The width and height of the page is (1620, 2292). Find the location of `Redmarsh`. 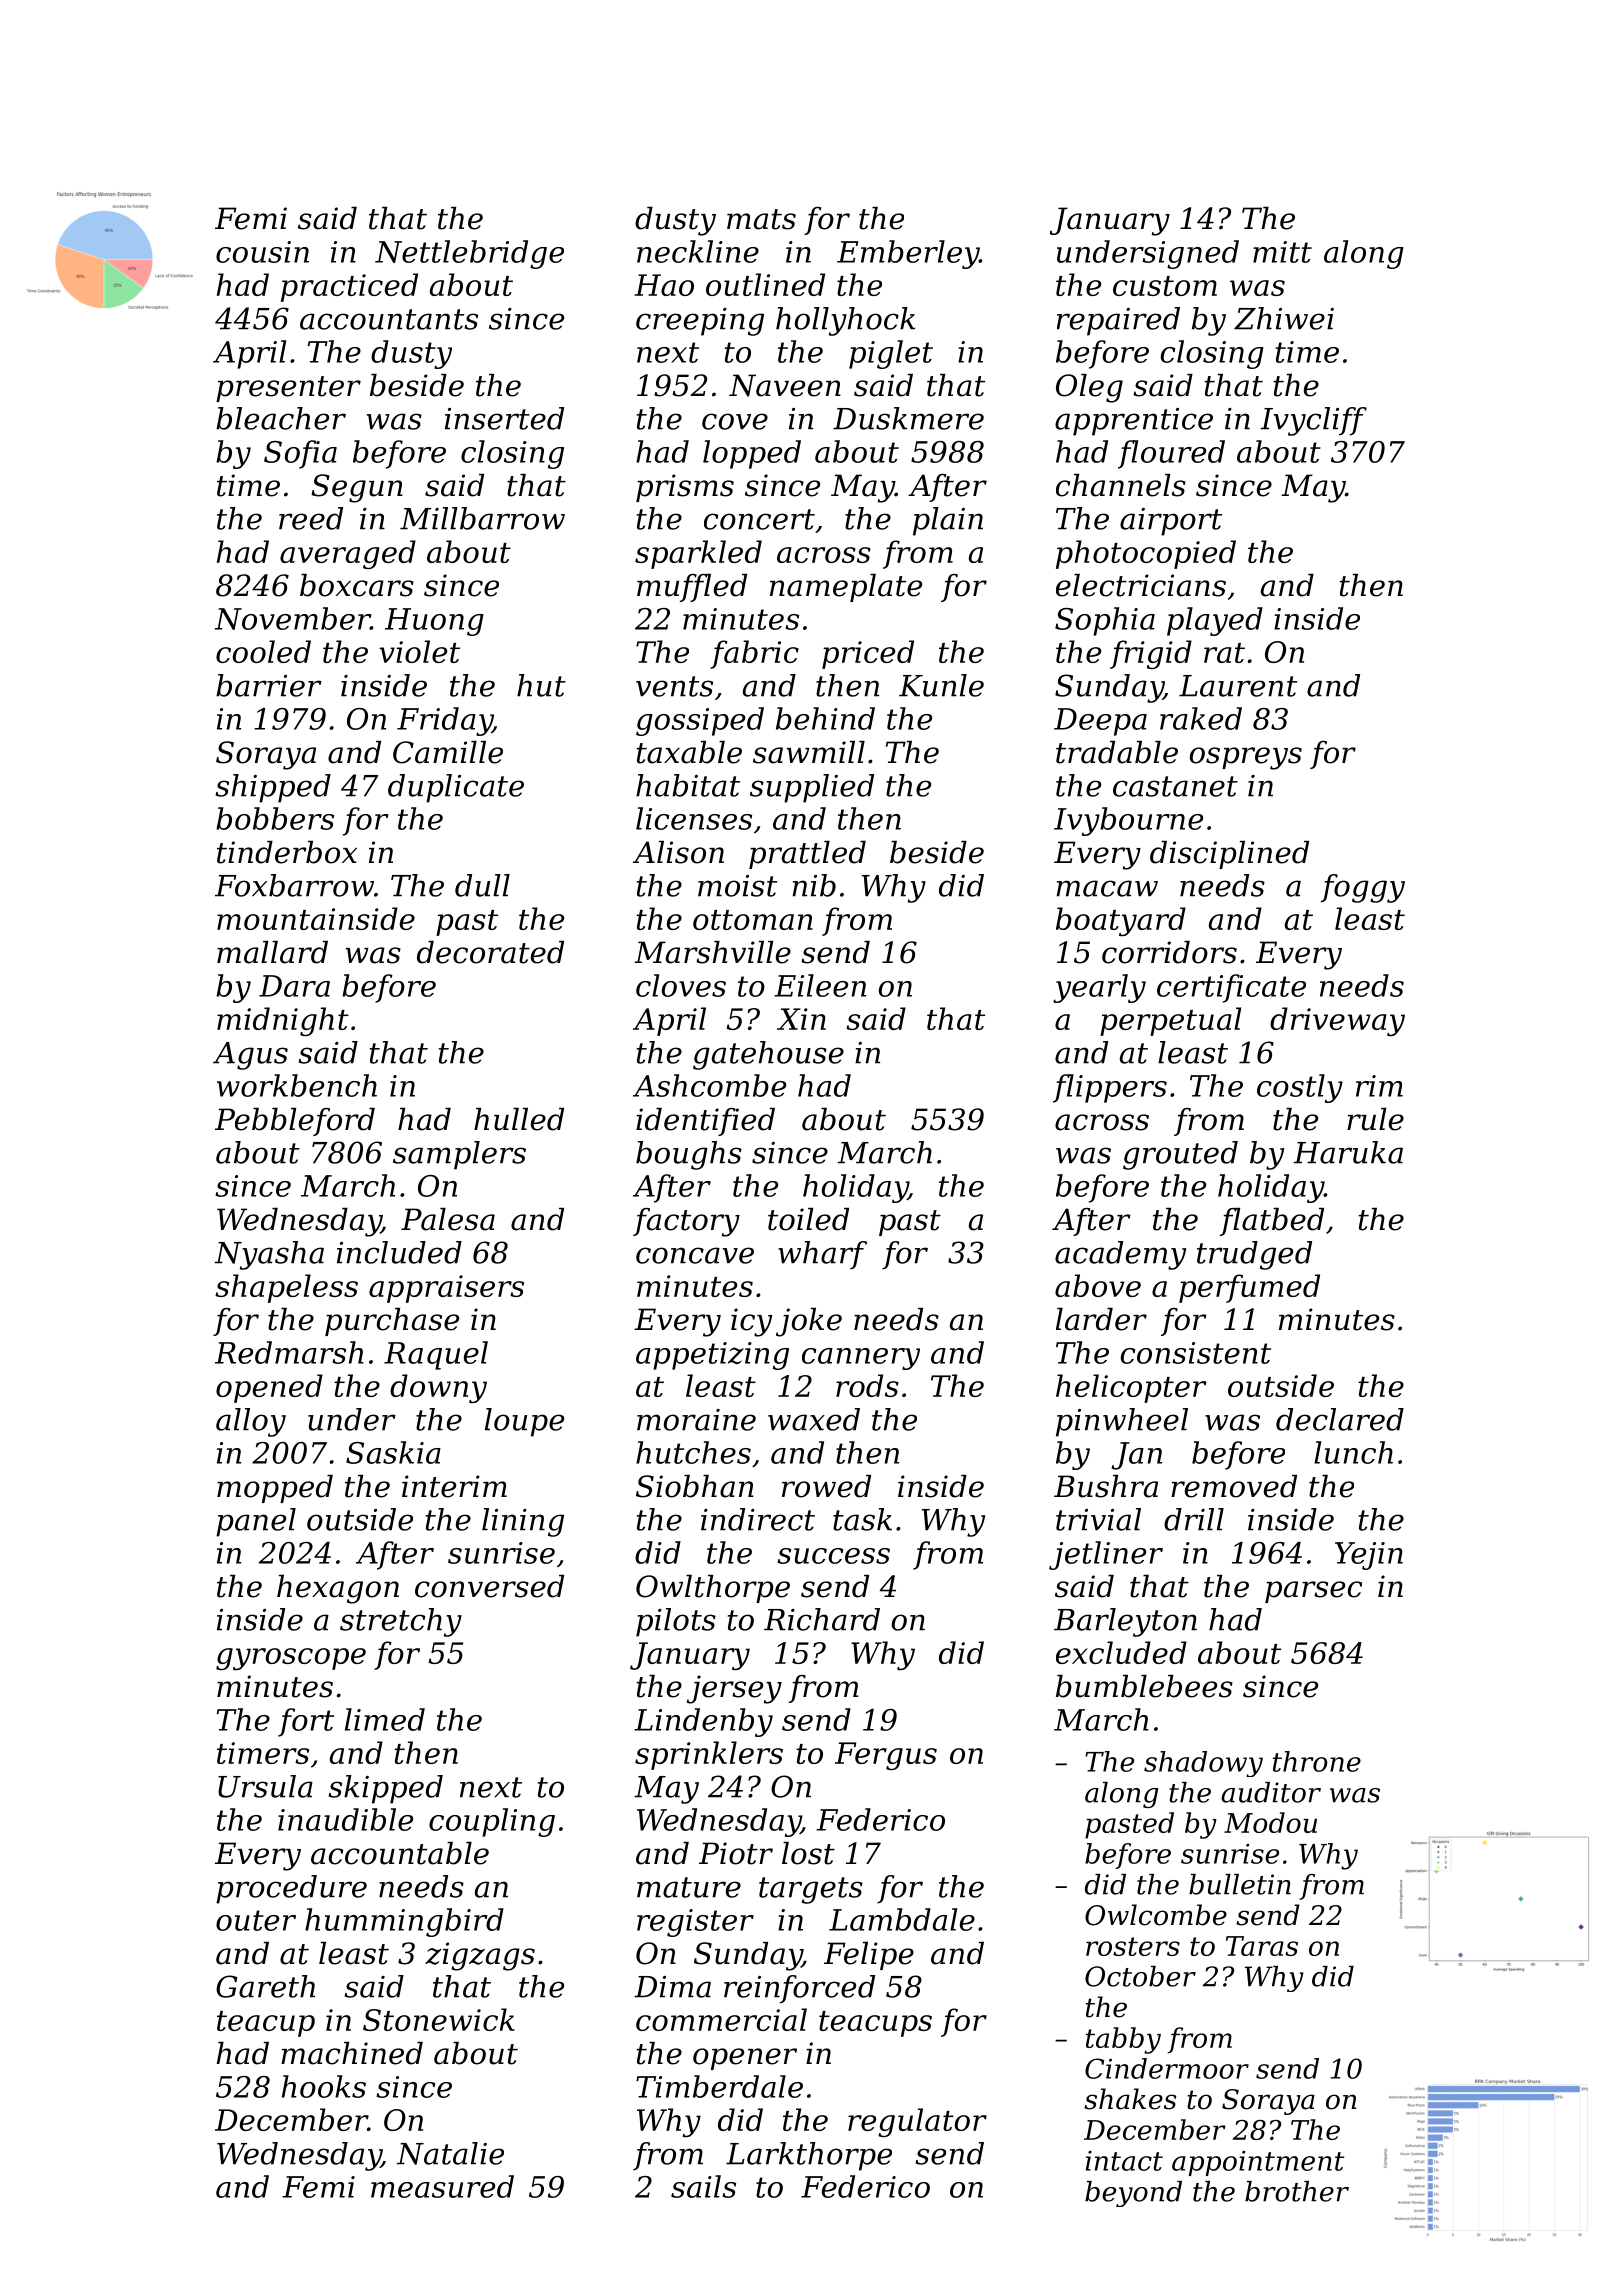

Redmarsh is located at coordinates (289, 1352).
